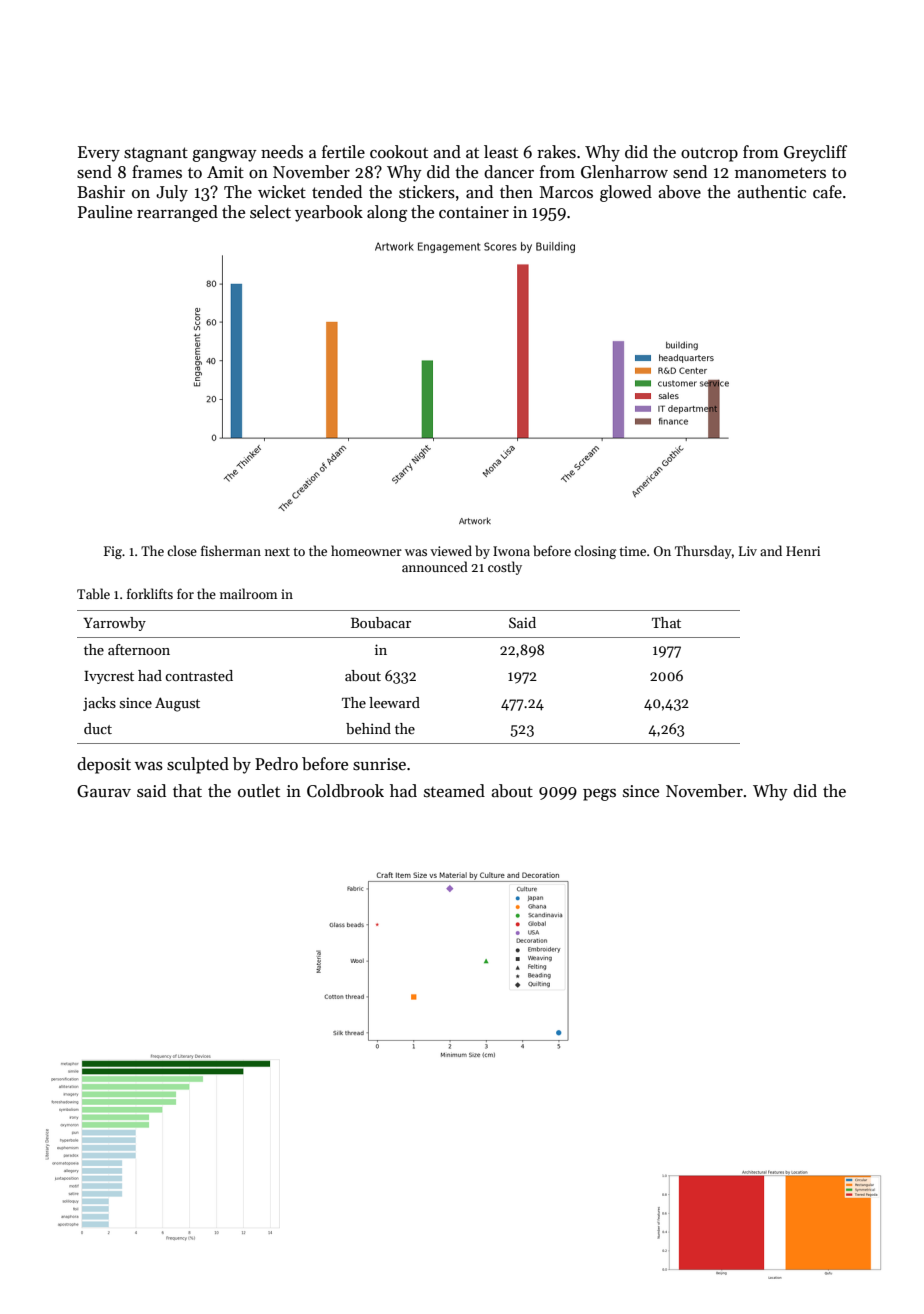 The height and width of the screenshot is (1314, 924). Describe the element at coordinates (277, 551) in the screenshot. I see `next` at that location.
